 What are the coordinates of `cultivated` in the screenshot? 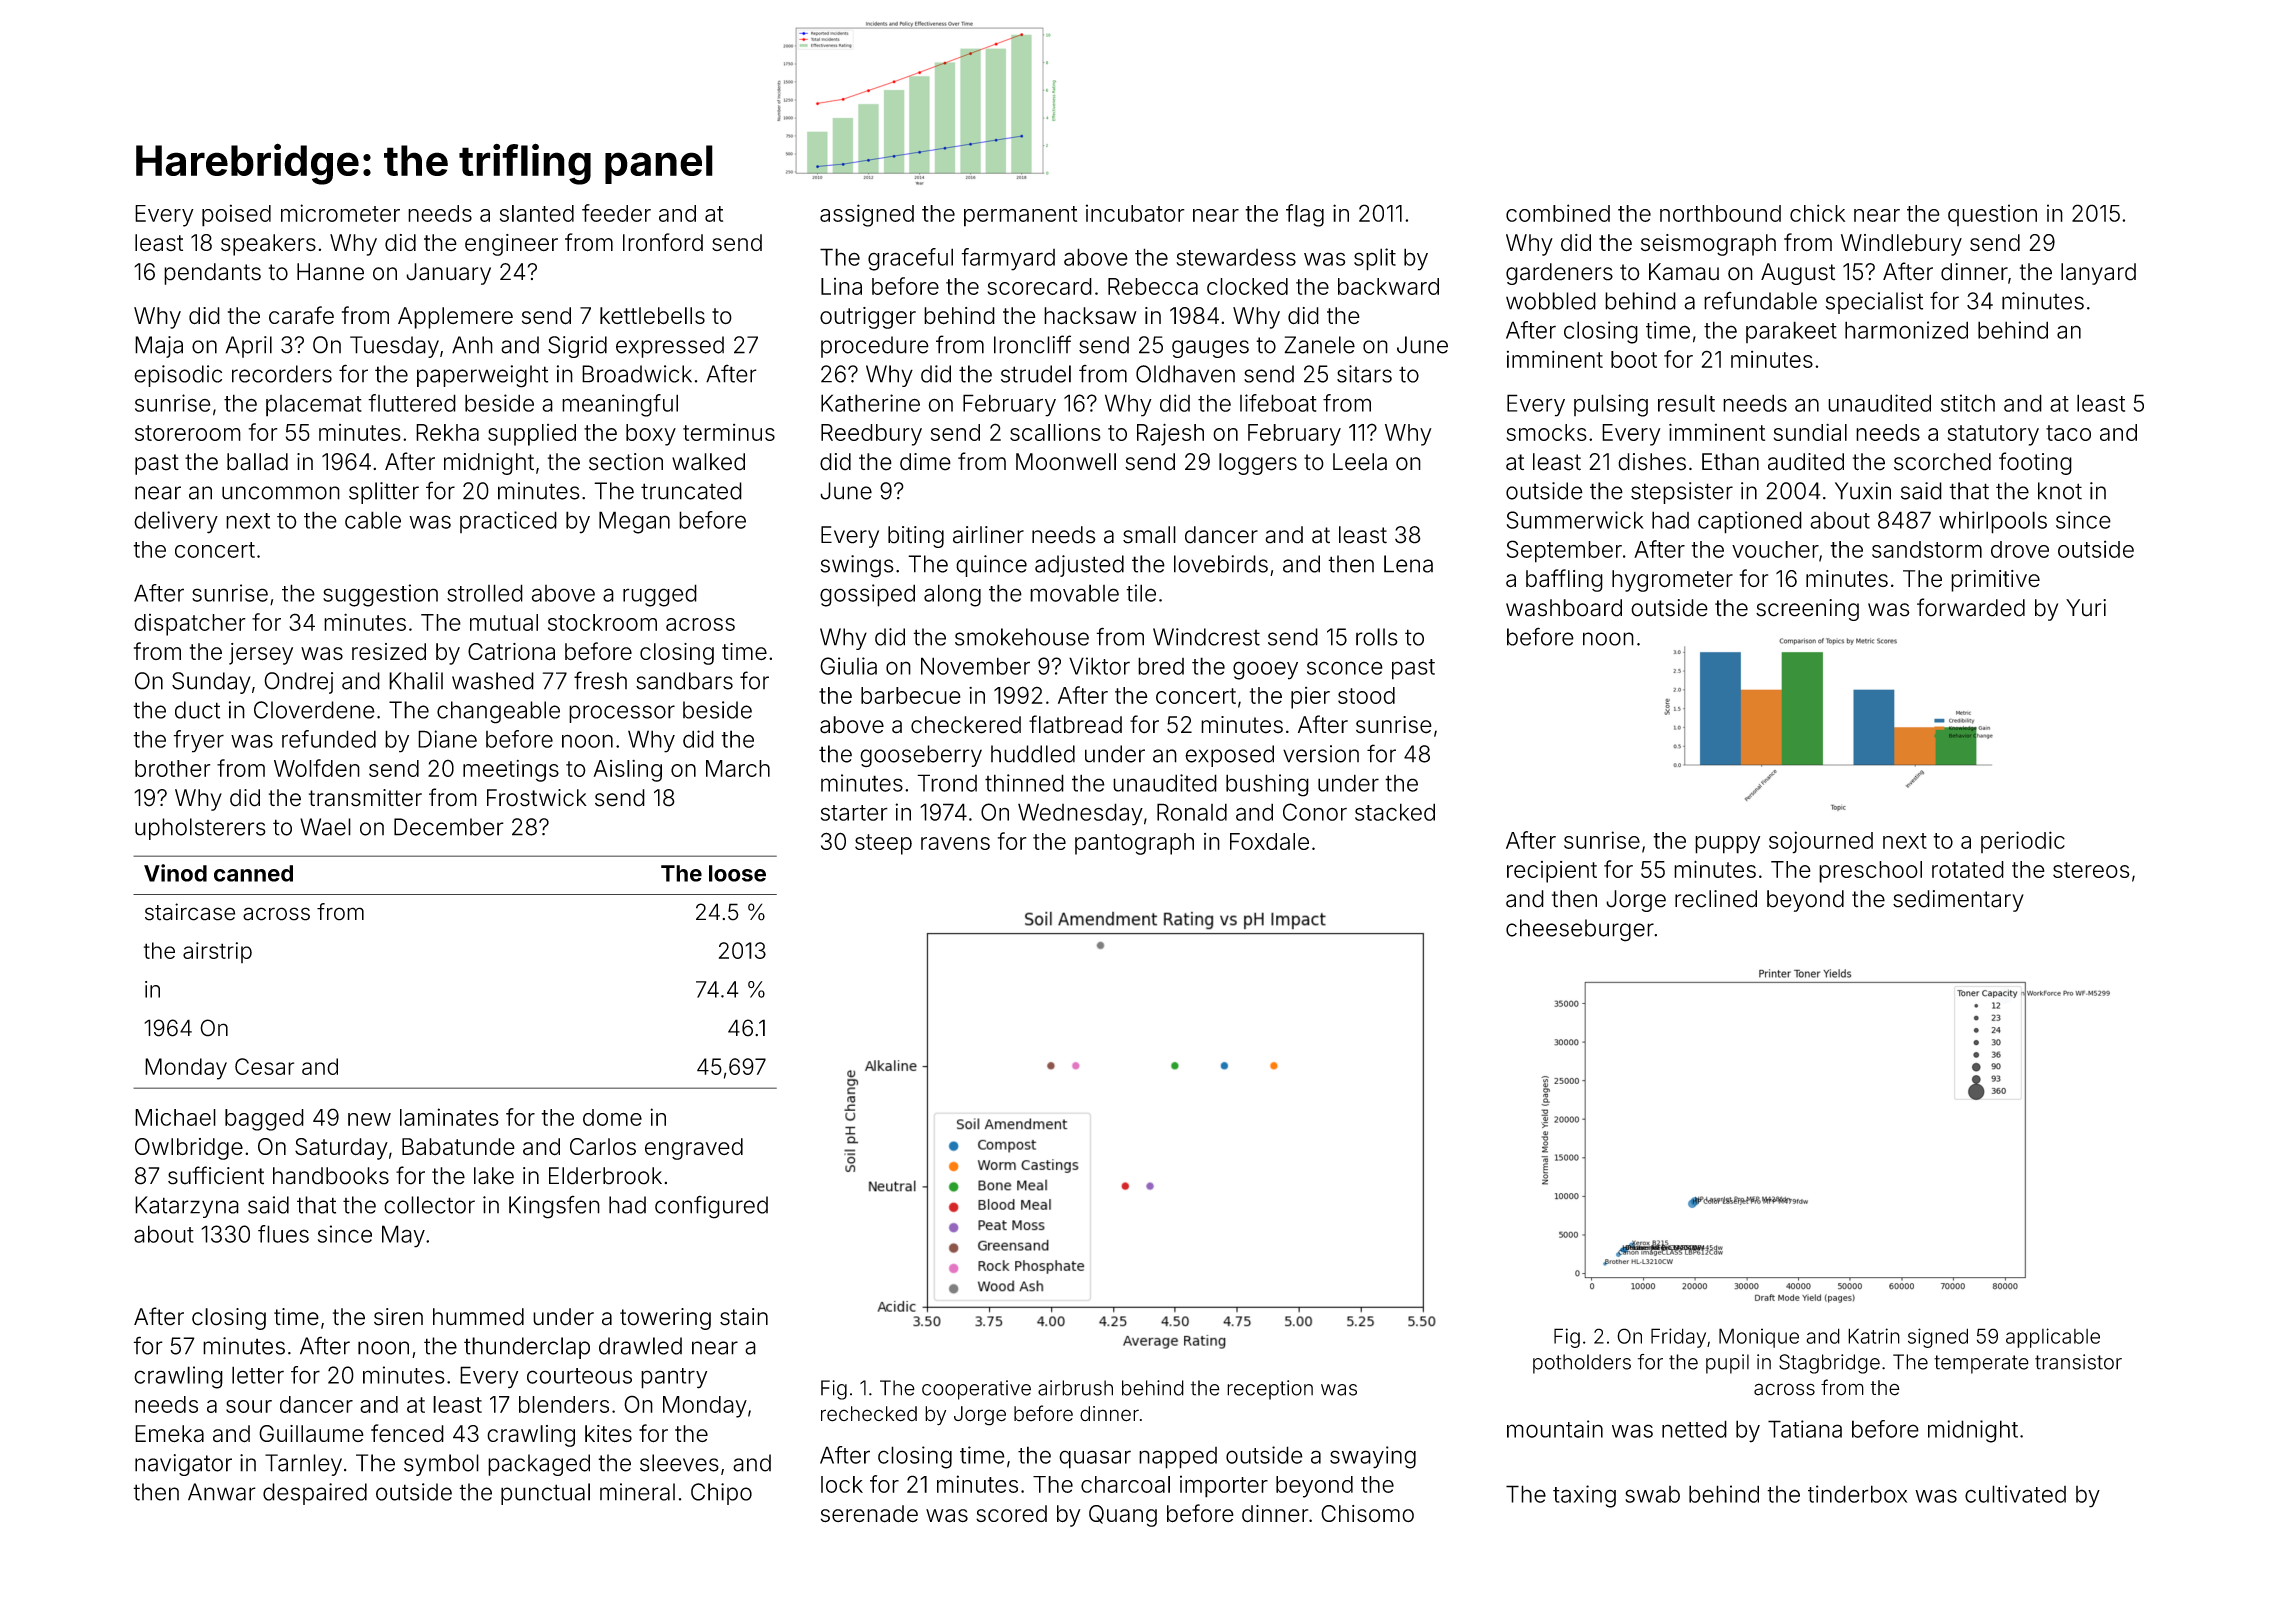 It's located at (2015, 1494).
